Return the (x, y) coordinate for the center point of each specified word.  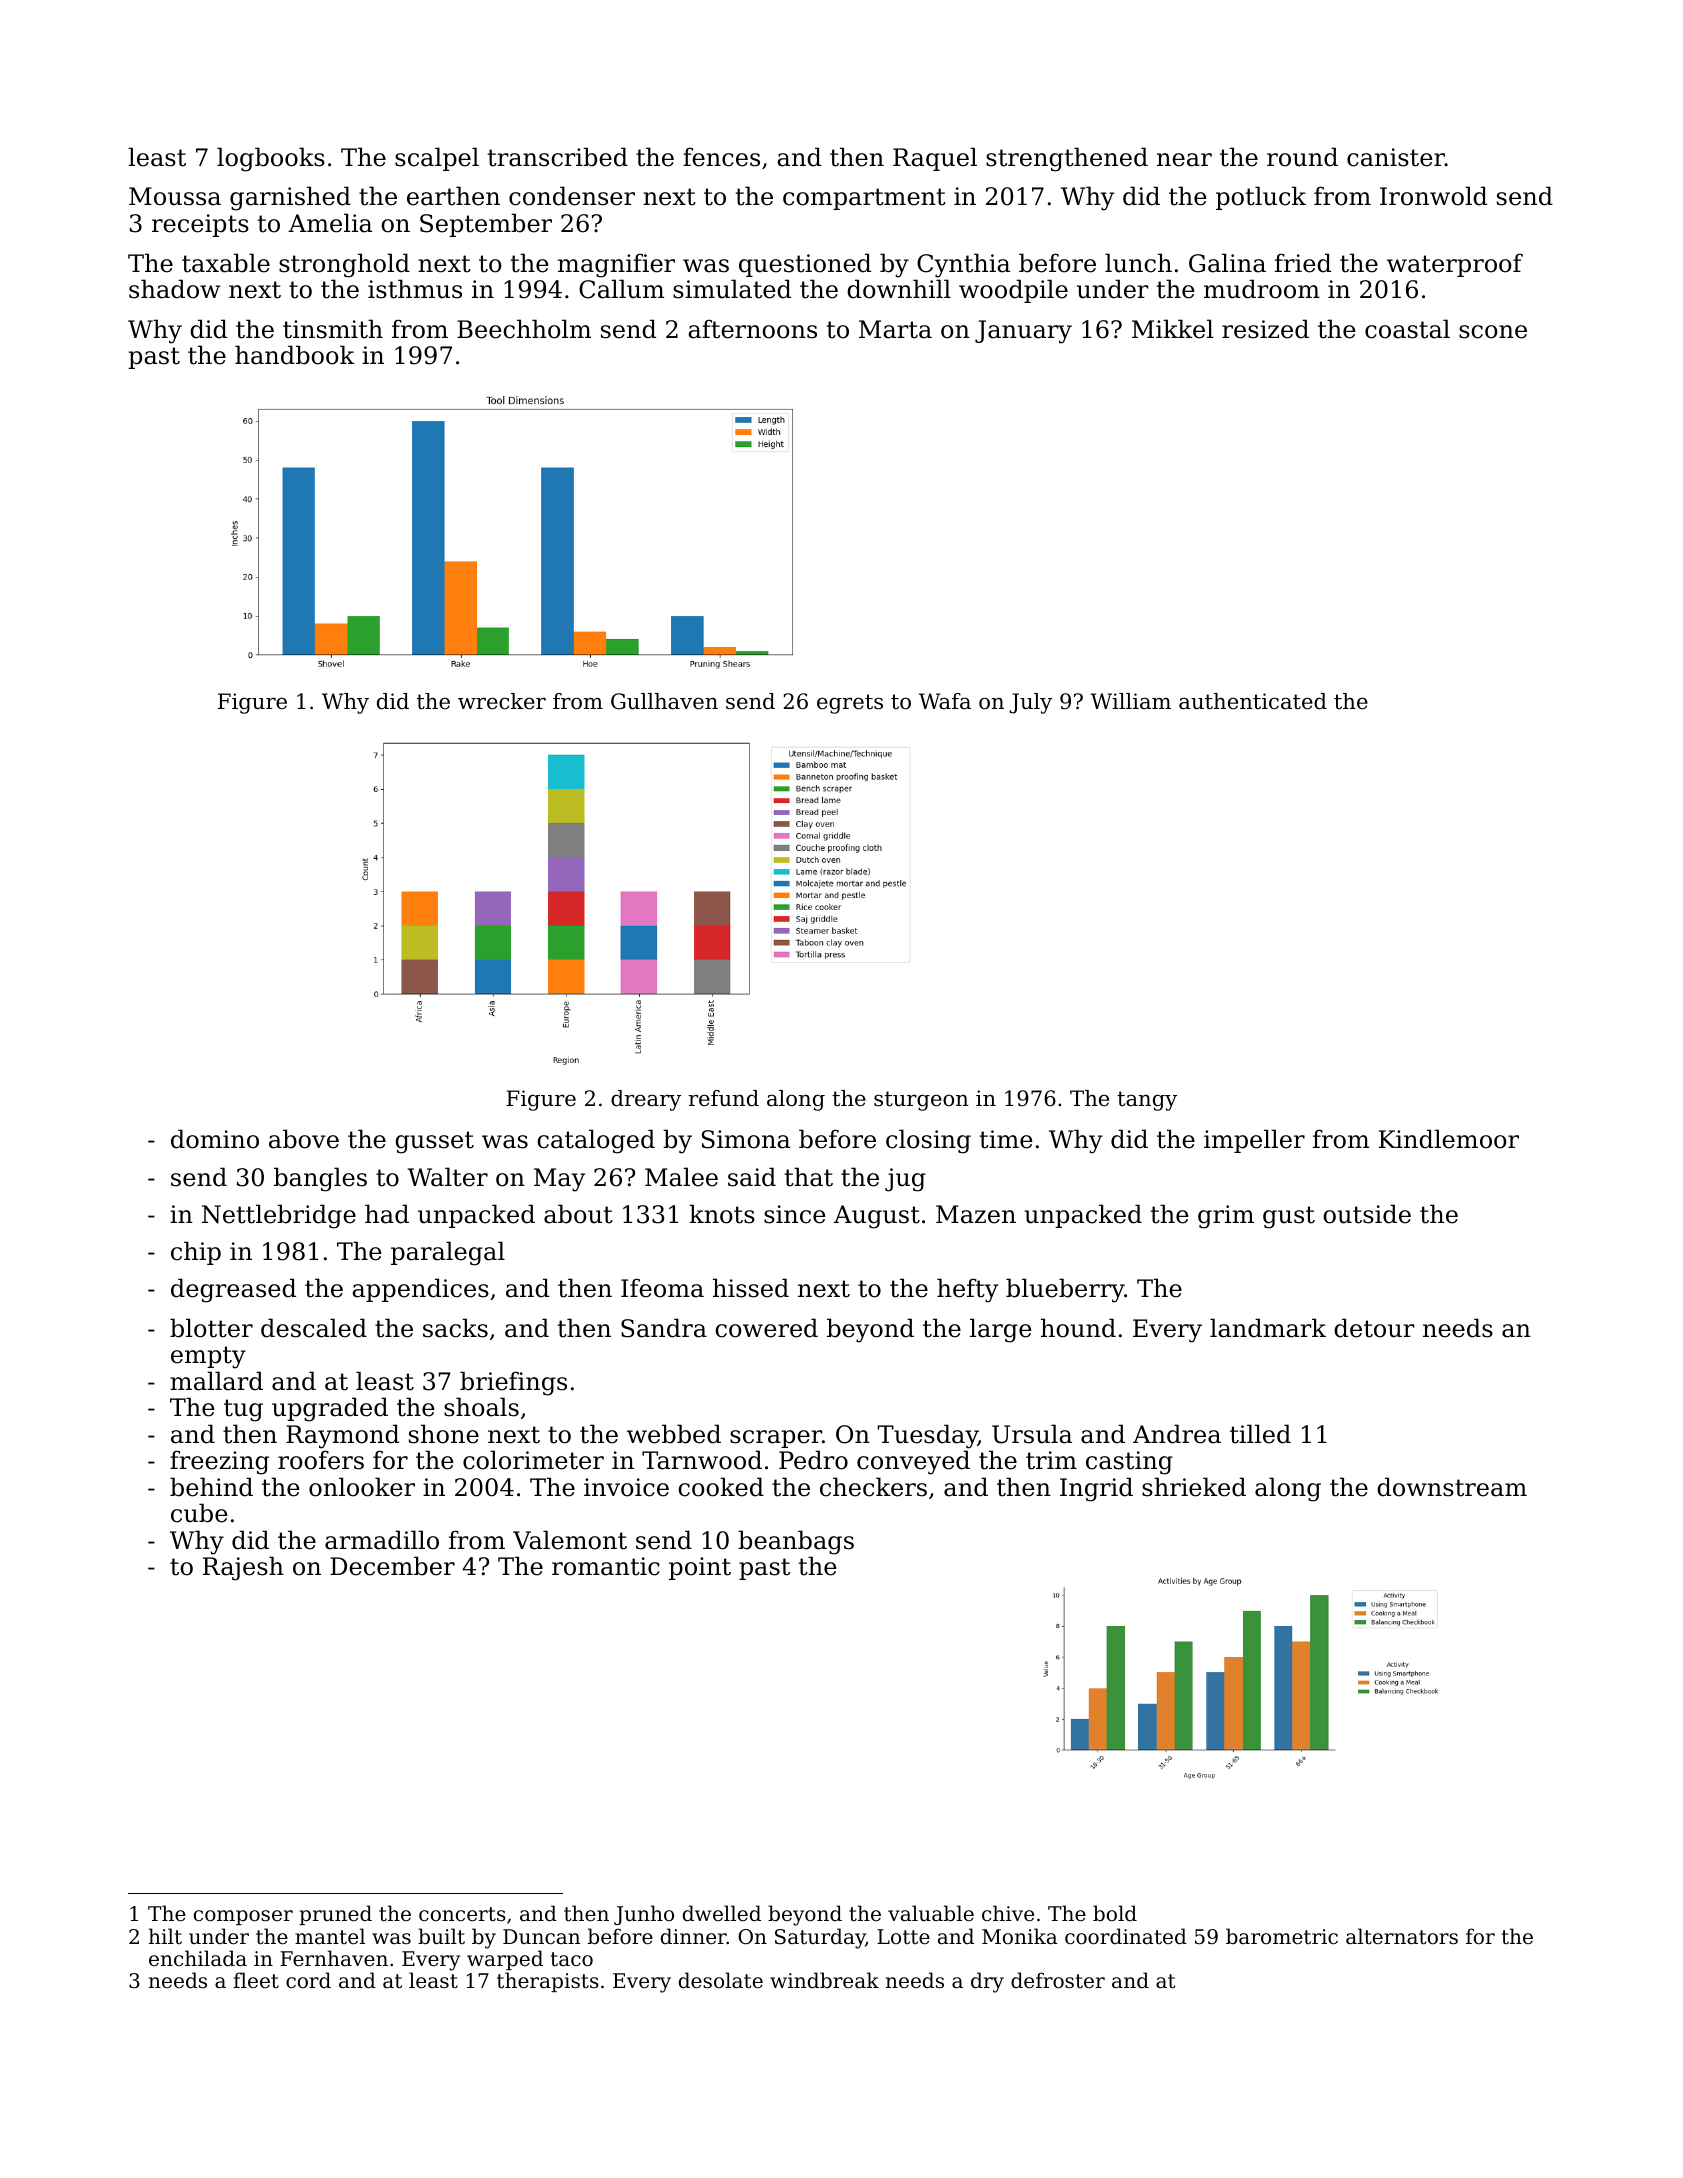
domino (215, 1139)
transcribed (558, 157)
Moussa (175, 196)
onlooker (362, 1487)
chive (1008, 1913)
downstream (1452, 1487)
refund (724, 1098)
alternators (1402, 1936)
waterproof (1455, 265)
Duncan (541, 1937)
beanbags (796, 1542)
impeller (1254, 1141)
